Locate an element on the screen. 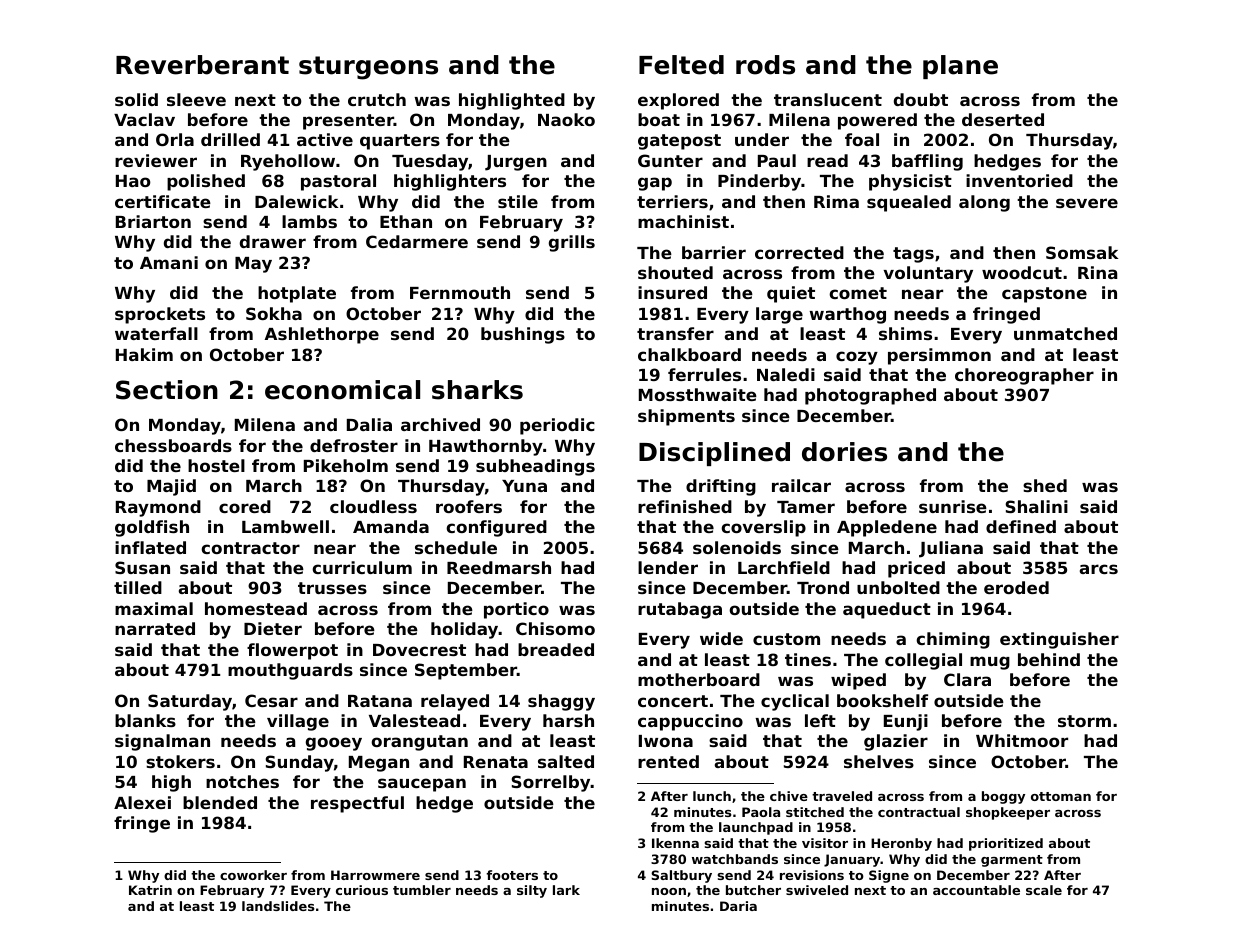 This screenshot has width=1233, height=952. insured is located at coordinates (672, 292).
